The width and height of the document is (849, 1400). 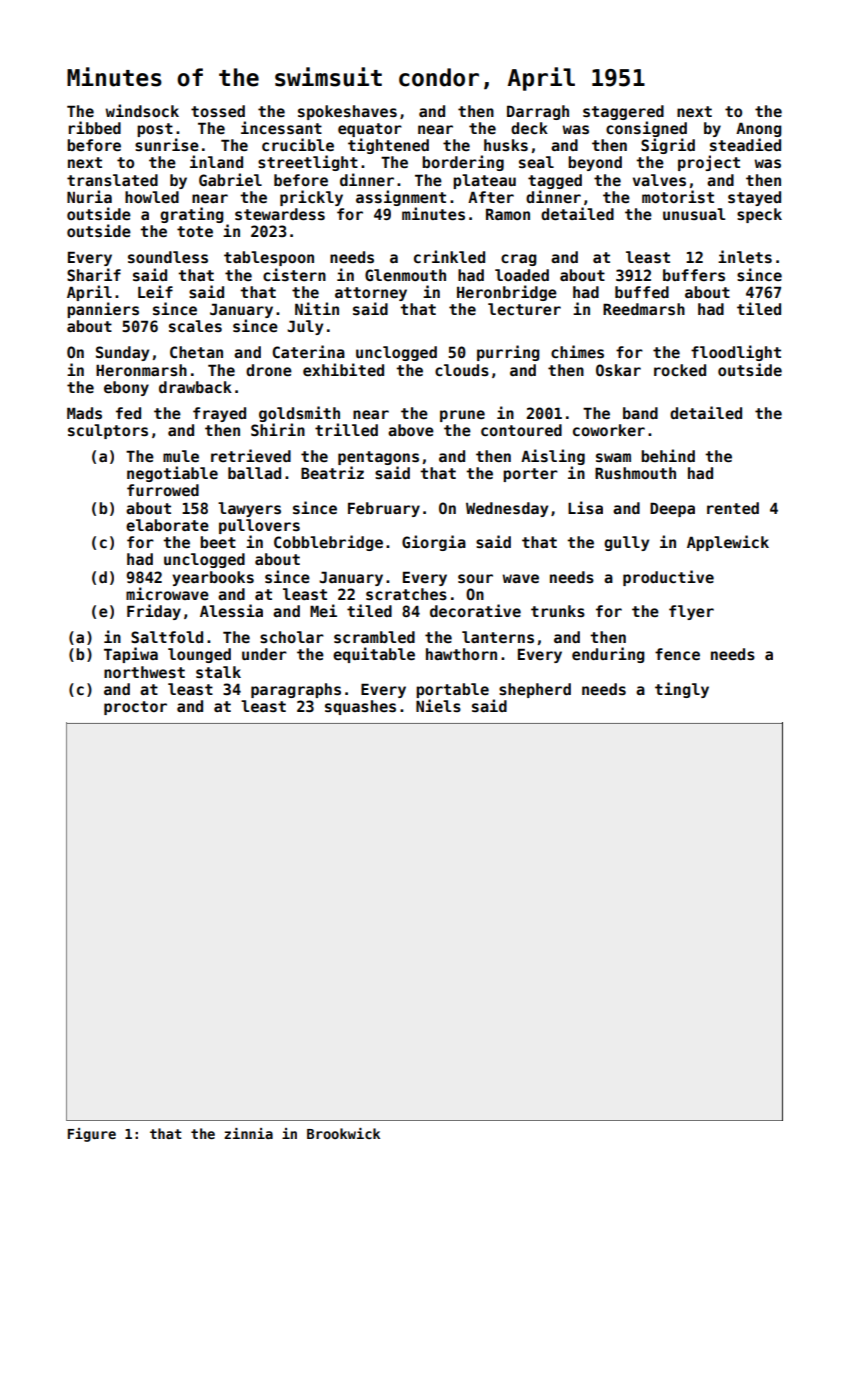 What do you see at coordinates (462, 370) in the document?
I see `clouds` at bounding box center [462, 370].
